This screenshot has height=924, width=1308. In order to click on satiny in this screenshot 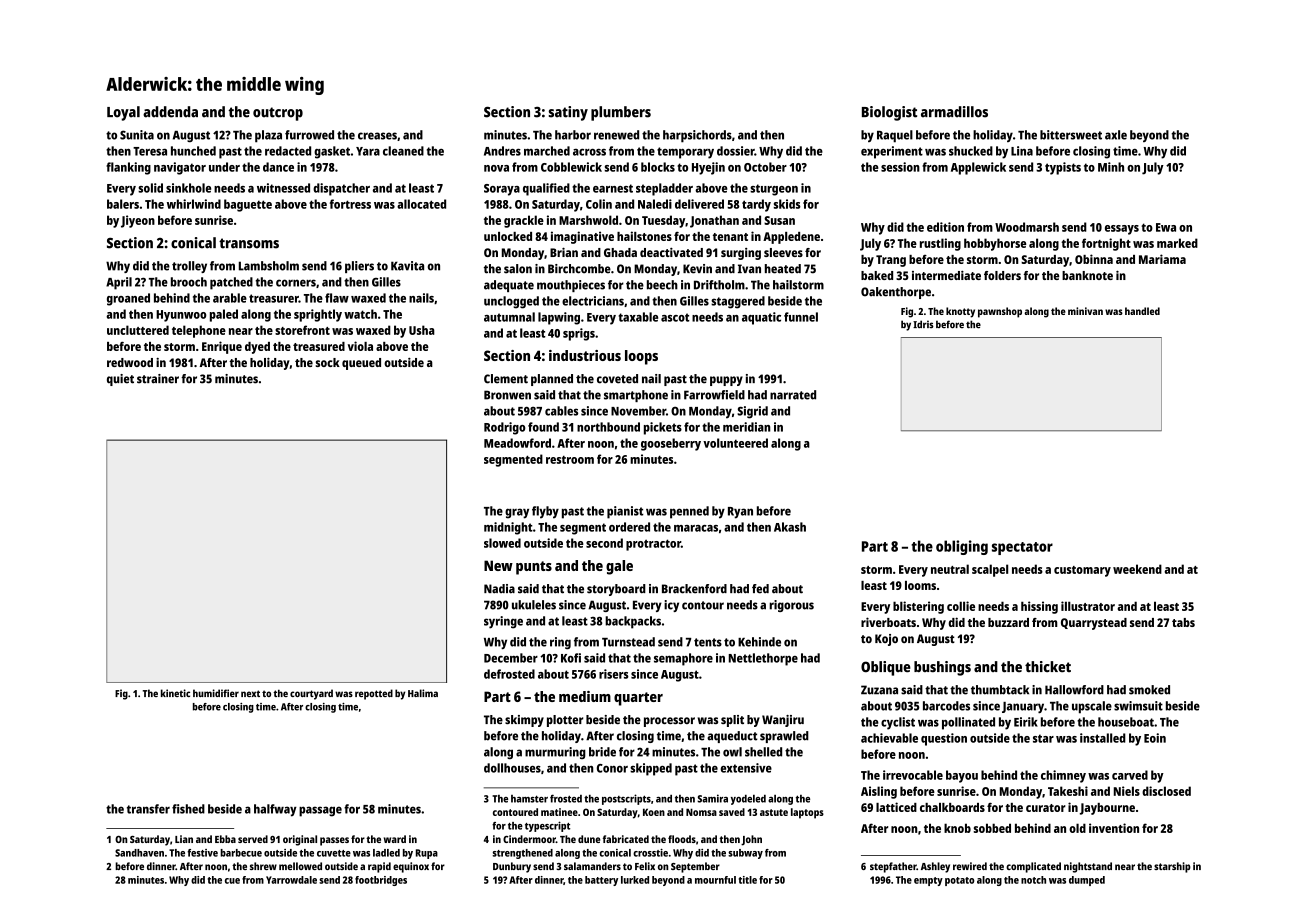, I will do `click(568, 113)`.
